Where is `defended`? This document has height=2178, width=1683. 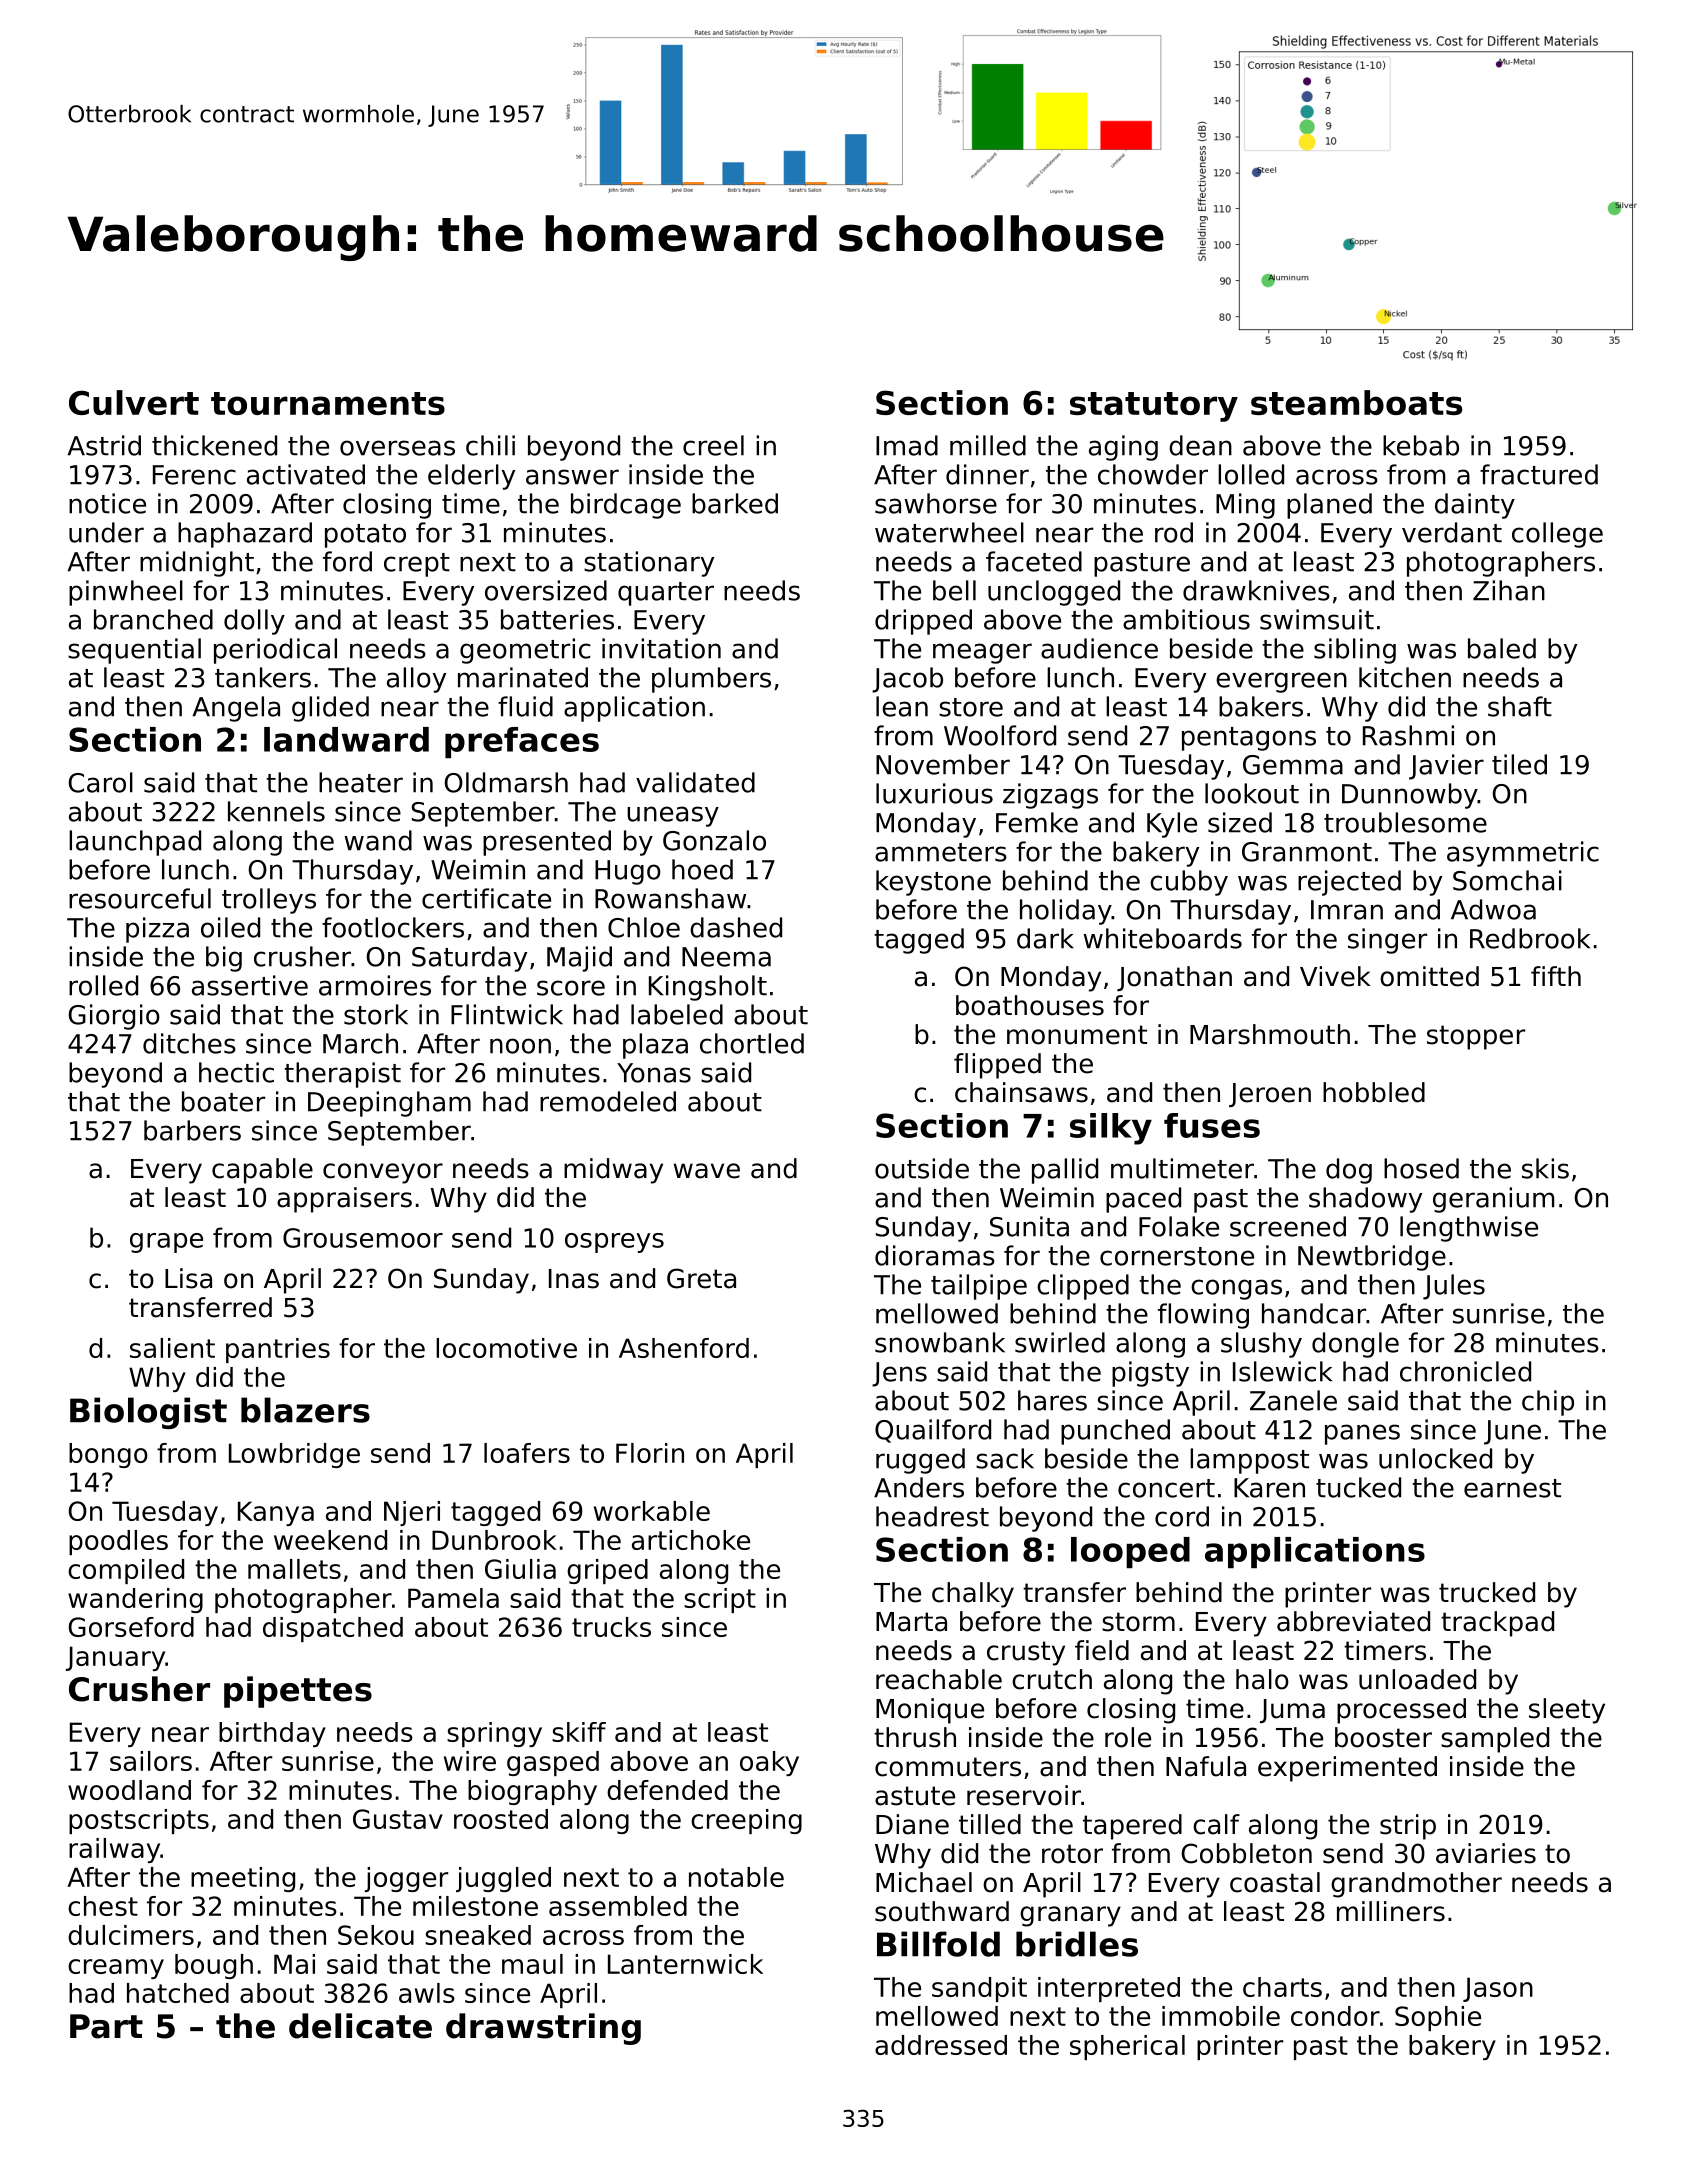
defended is located at coordinates (667, 1790).
